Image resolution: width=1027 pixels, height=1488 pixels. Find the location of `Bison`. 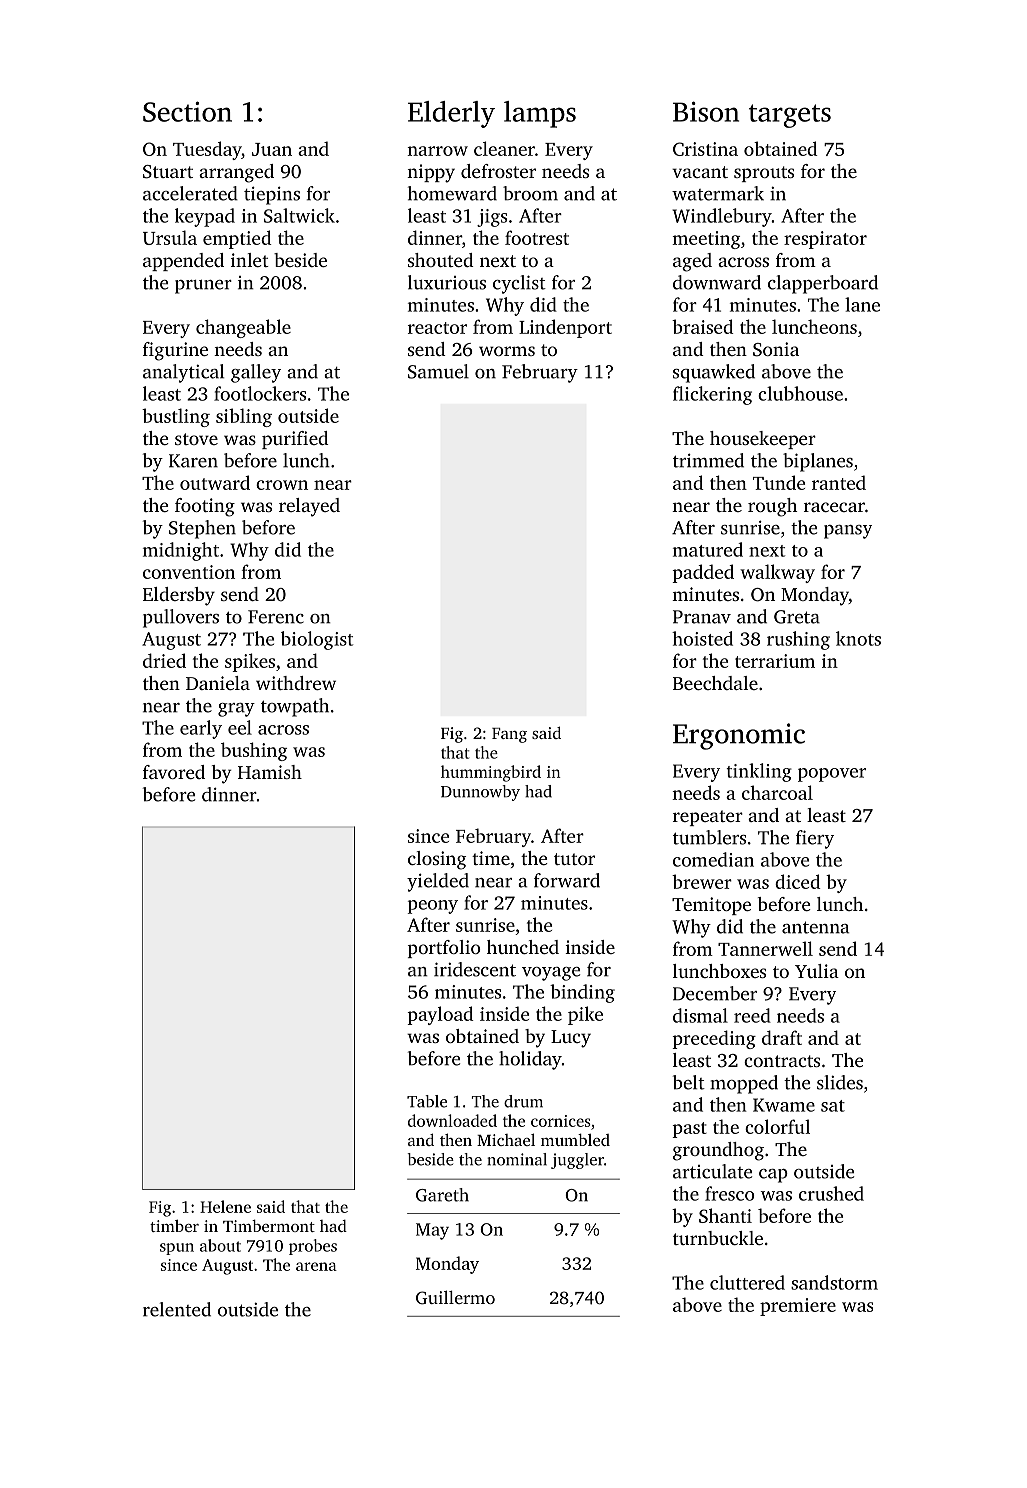

Bison is located at coordinates (706, 111).
